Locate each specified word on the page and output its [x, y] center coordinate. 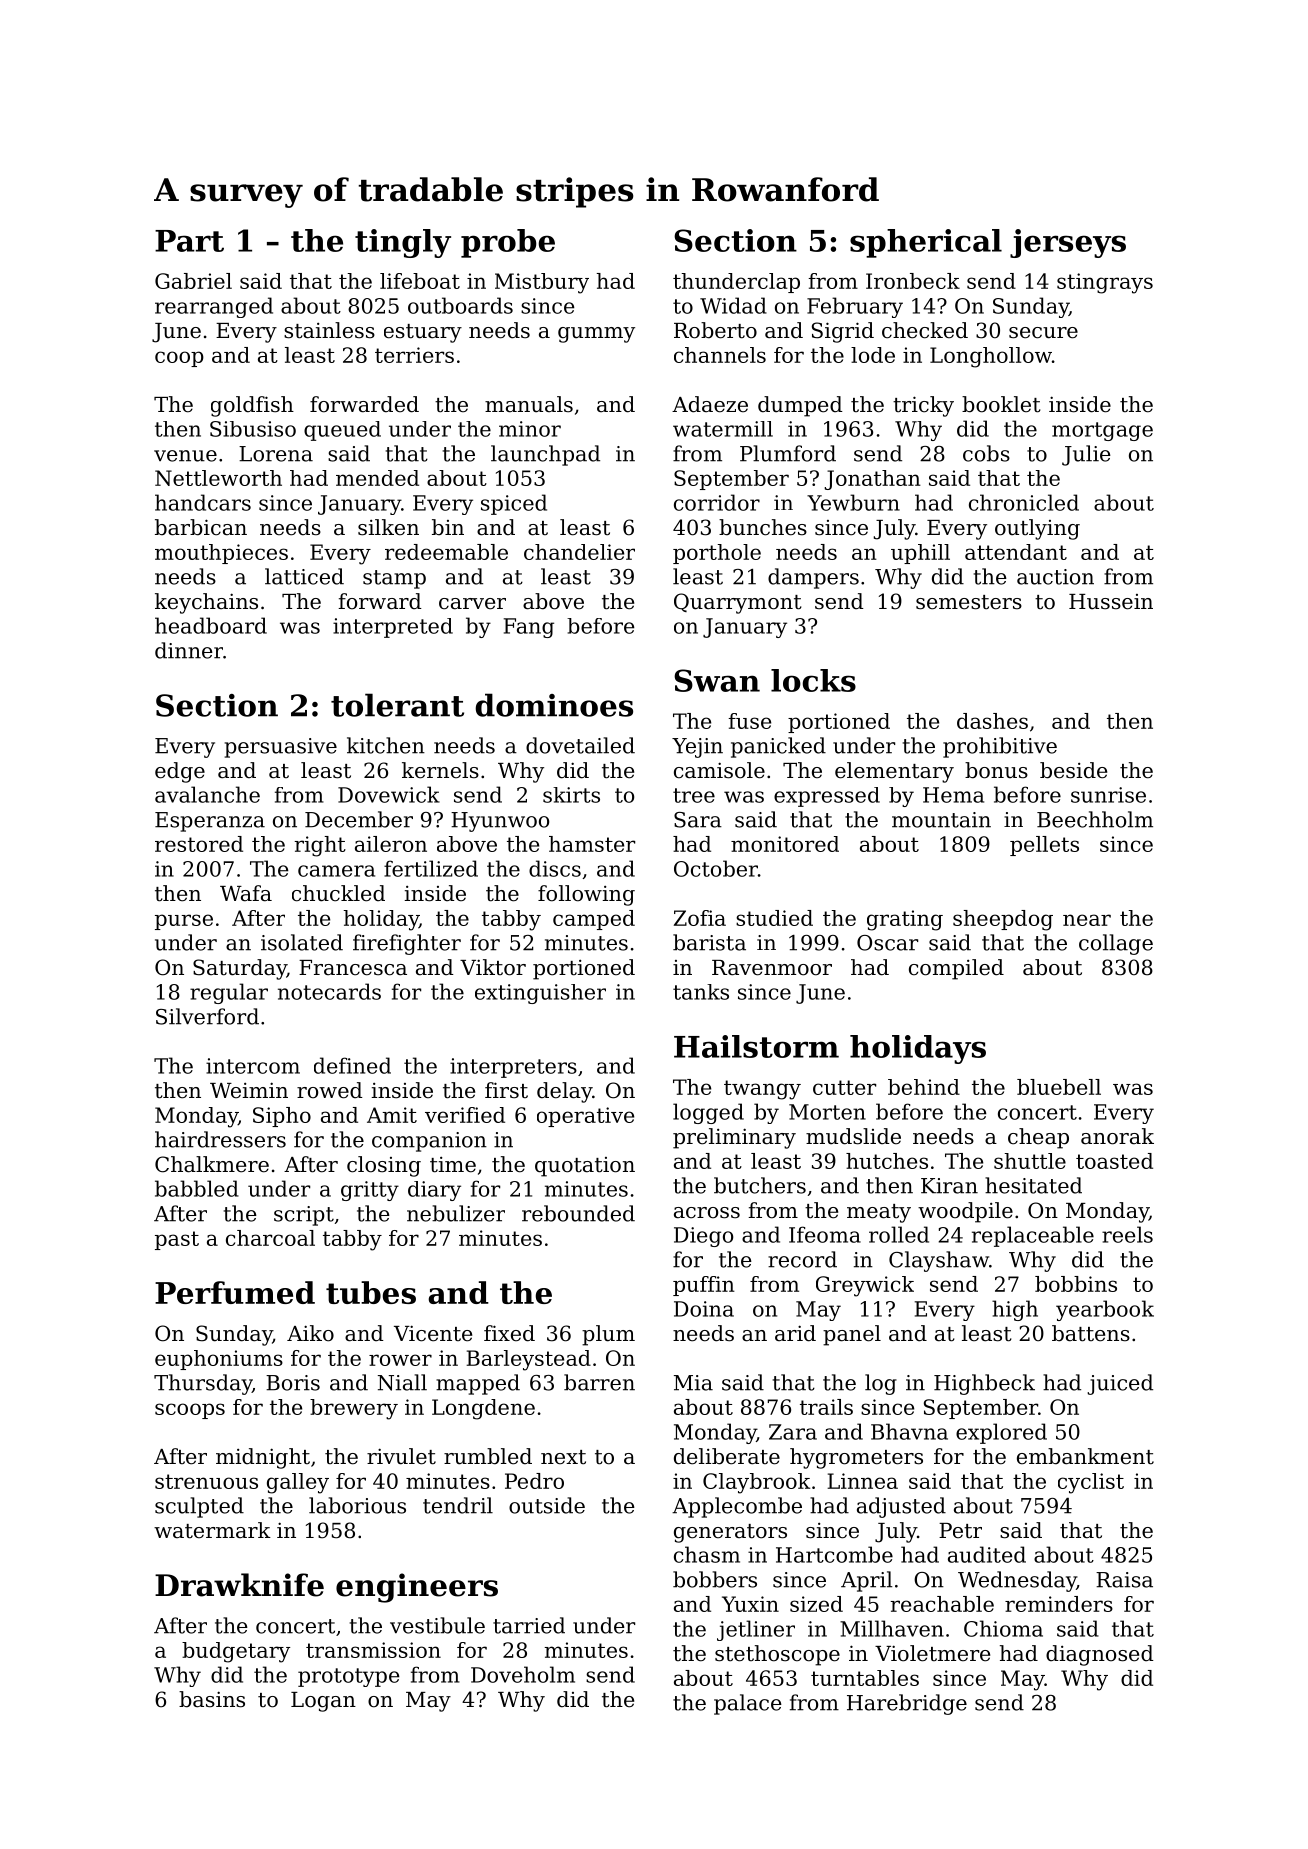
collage [1116, 944]
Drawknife [239, 1585]
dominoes [554, 705]
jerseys [1068, 243]
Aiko [310, 1333]
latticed [304, 576]
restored [199, 844]
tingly [403, 243]
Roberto [715, 330]
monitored [785, 844]
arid [795, 1333]
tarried [529, 1625]
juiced [1120, 1384]
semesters [969, 602]
